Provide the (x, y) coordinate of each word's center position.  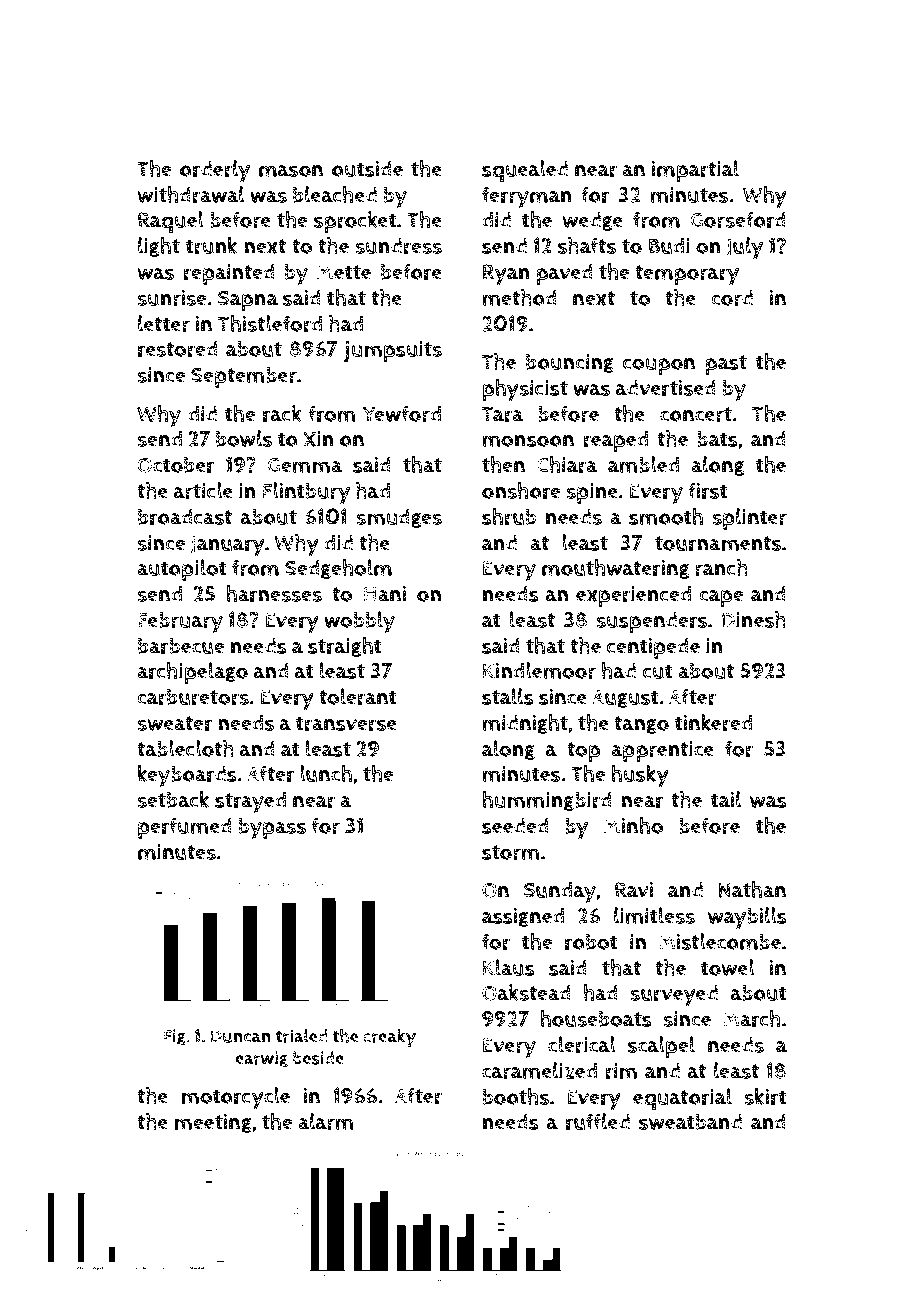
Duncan (241, 1036)
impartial (695, 171)
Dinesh (754, 619)
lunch (326, 773)
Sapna (248, 301)
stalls (508, 696)
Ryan (506, 275)
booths (516, 1096)
